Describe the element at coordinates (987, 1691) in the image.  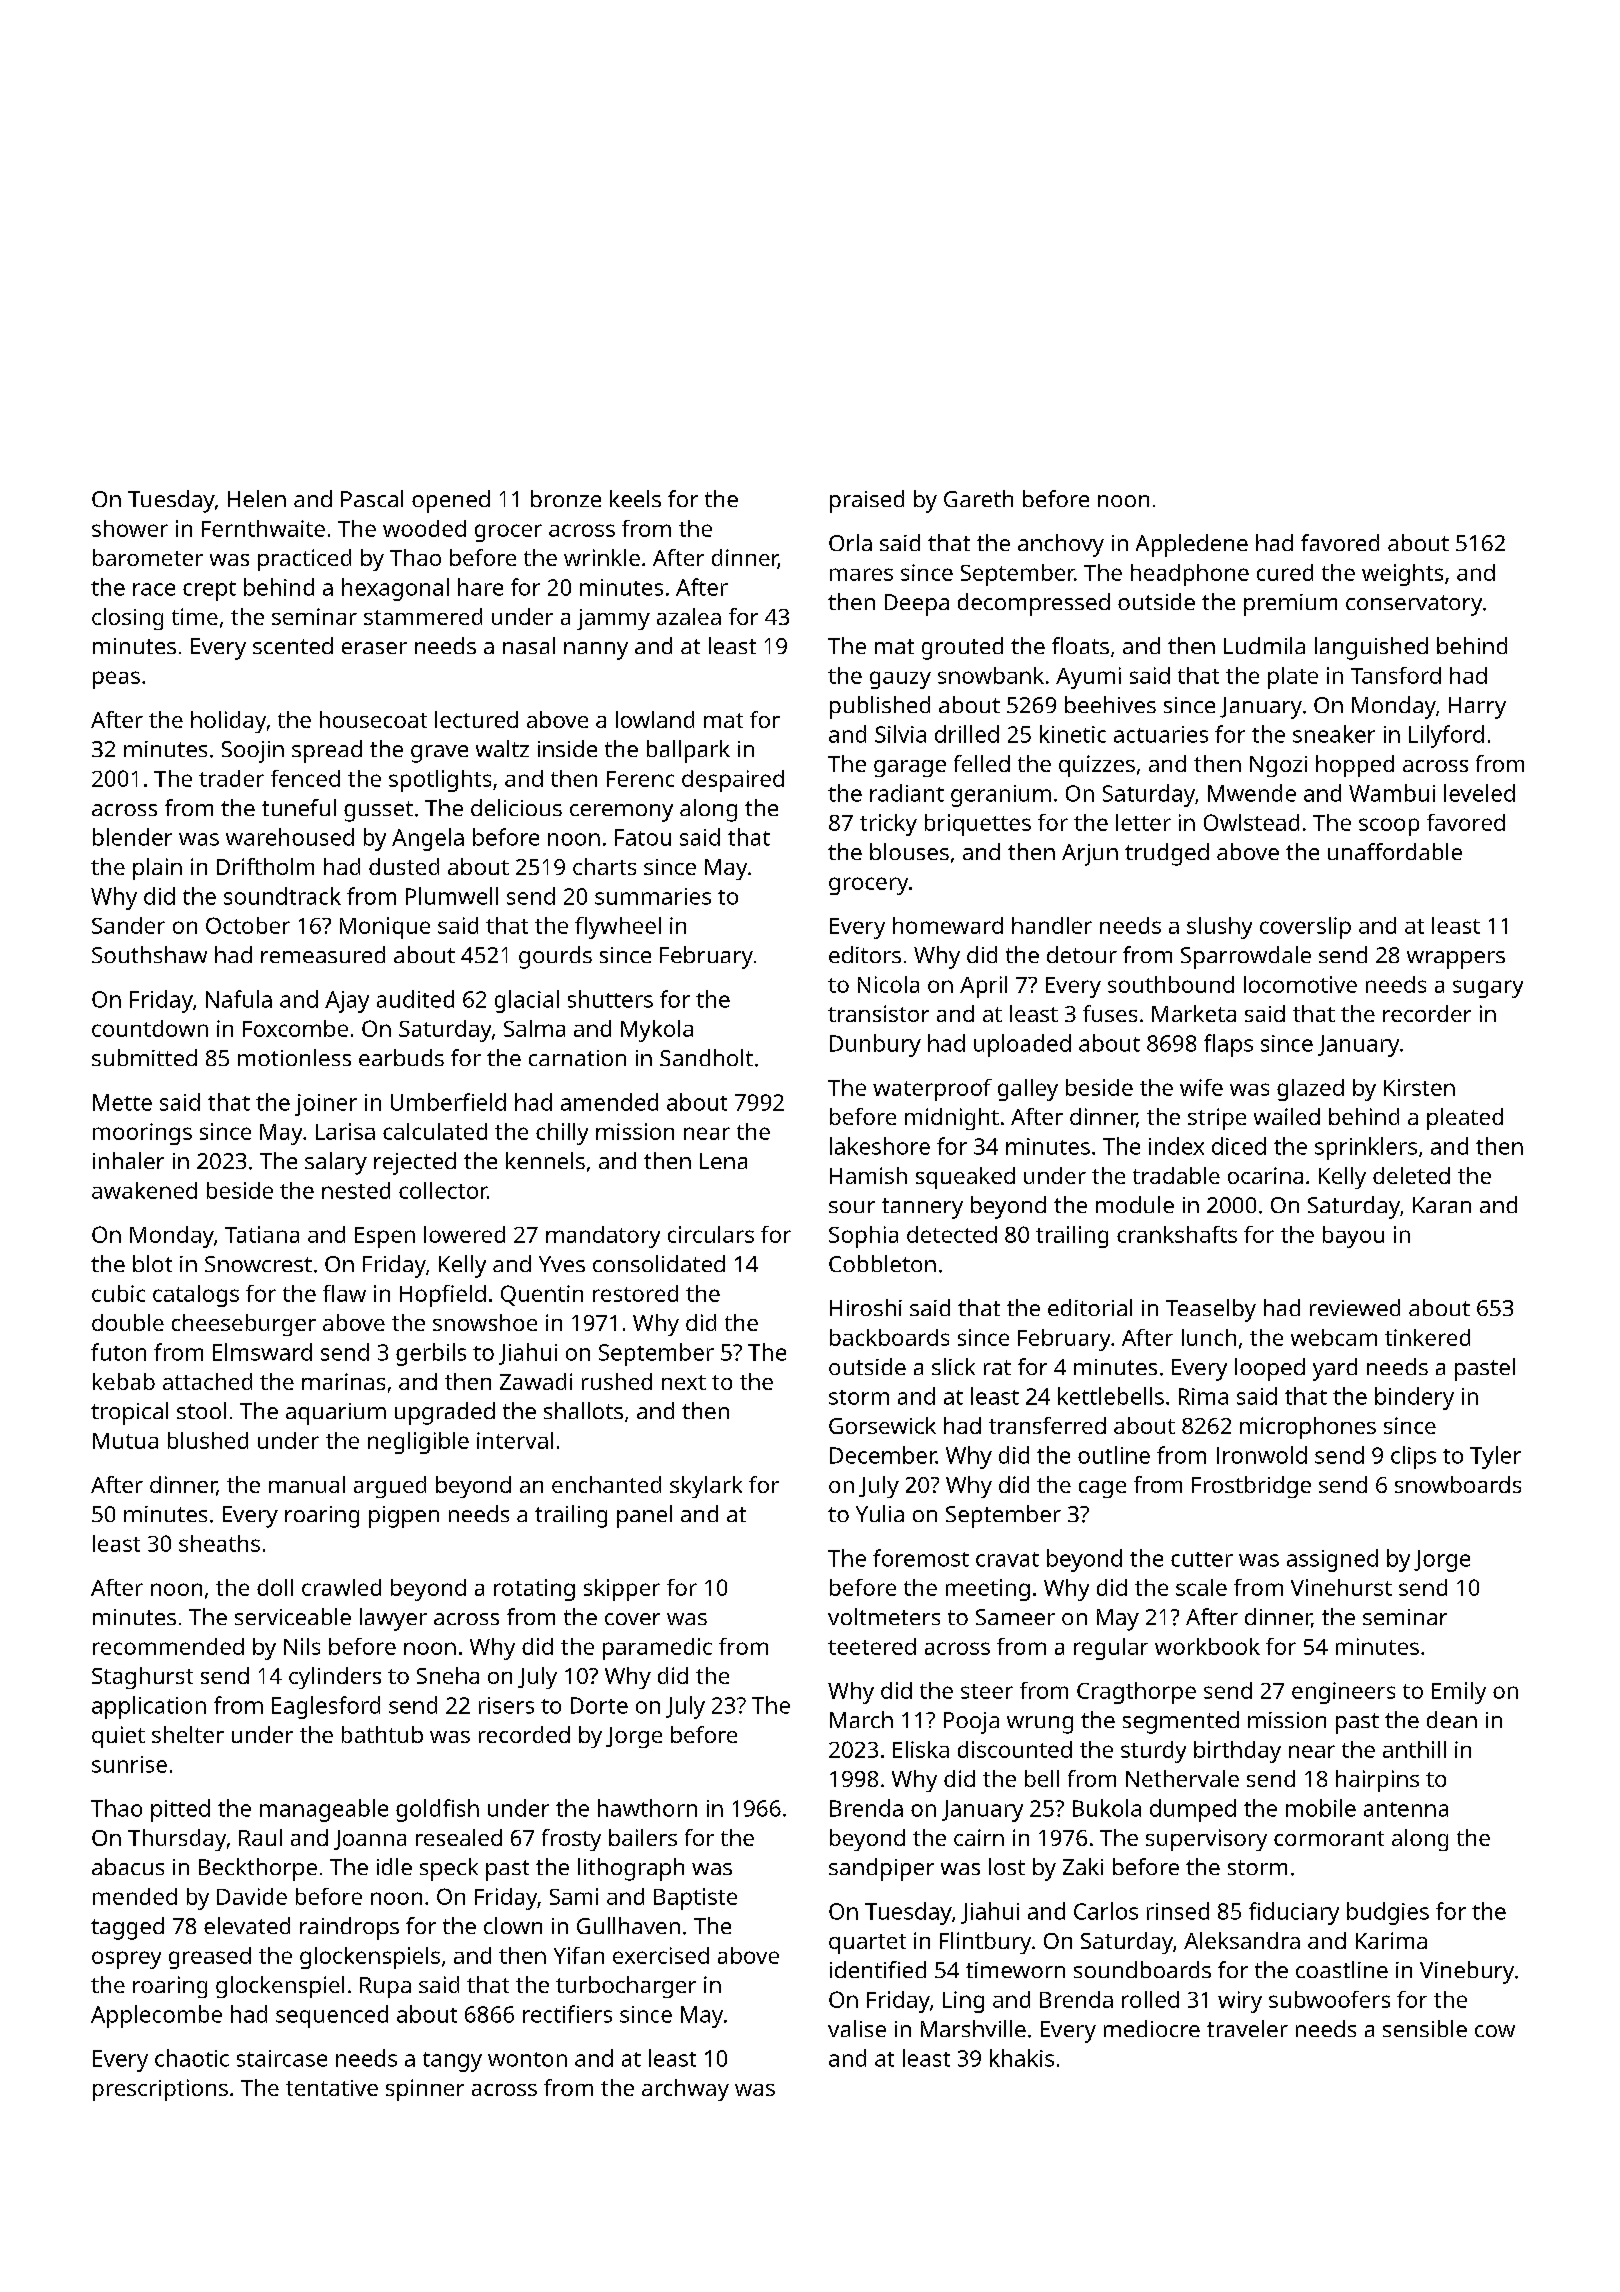
I see `steer` at that location.
